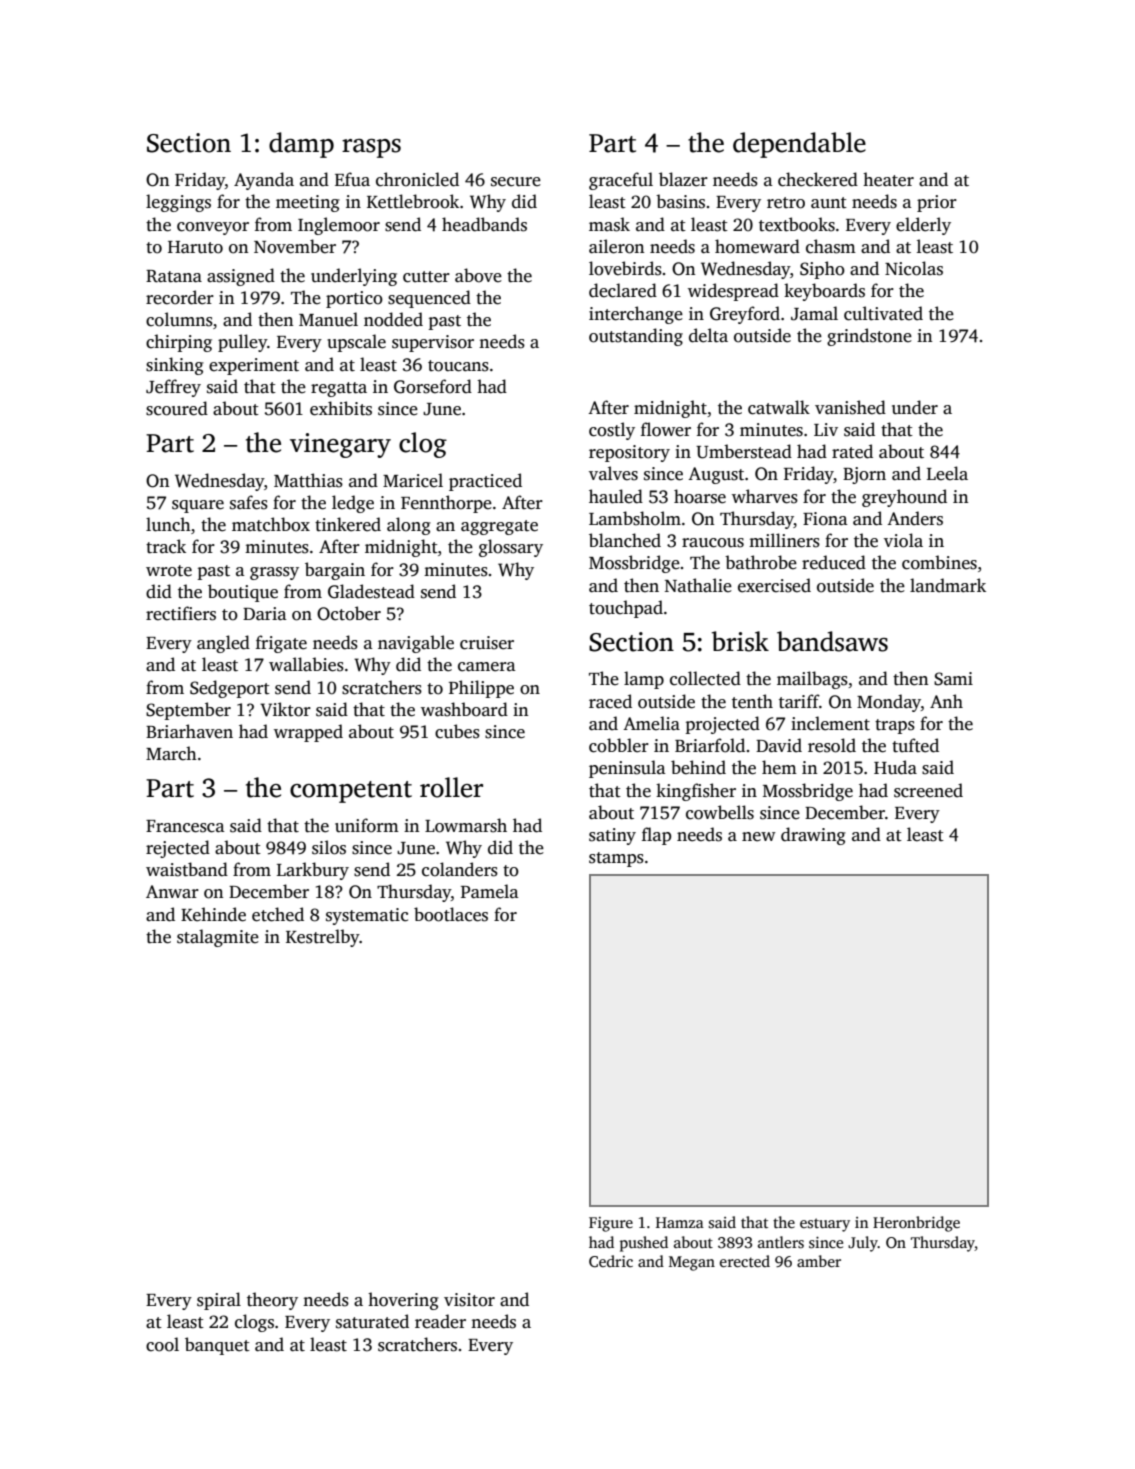 The image size is (1135, 1469). What do you see at coordinates (301, 145) in the document?
I see `damp` at bounding box center [301, 145].
